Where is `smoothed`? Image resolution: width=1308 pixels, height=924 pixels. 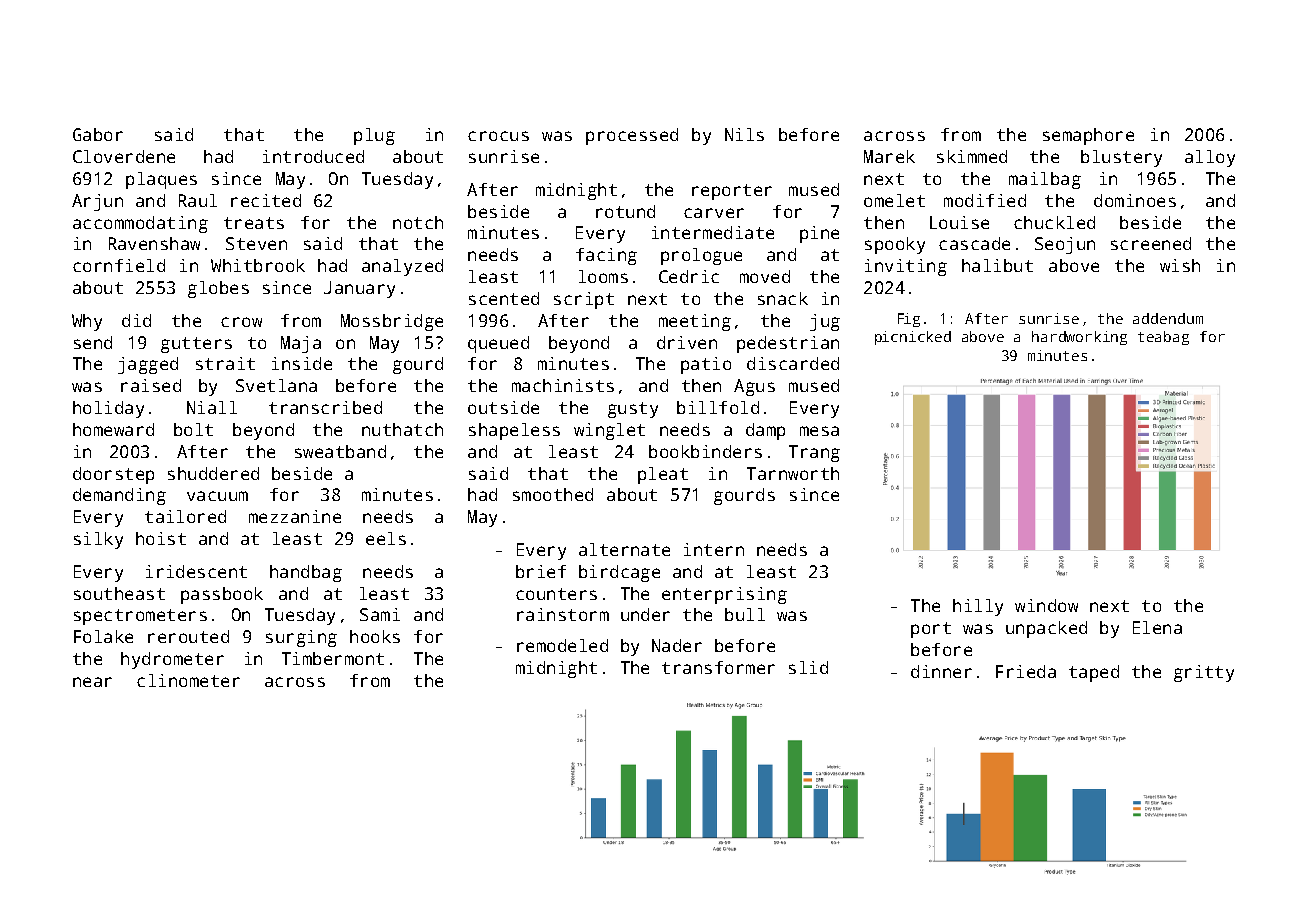 smoothed is located at coordinates (553, 494).
